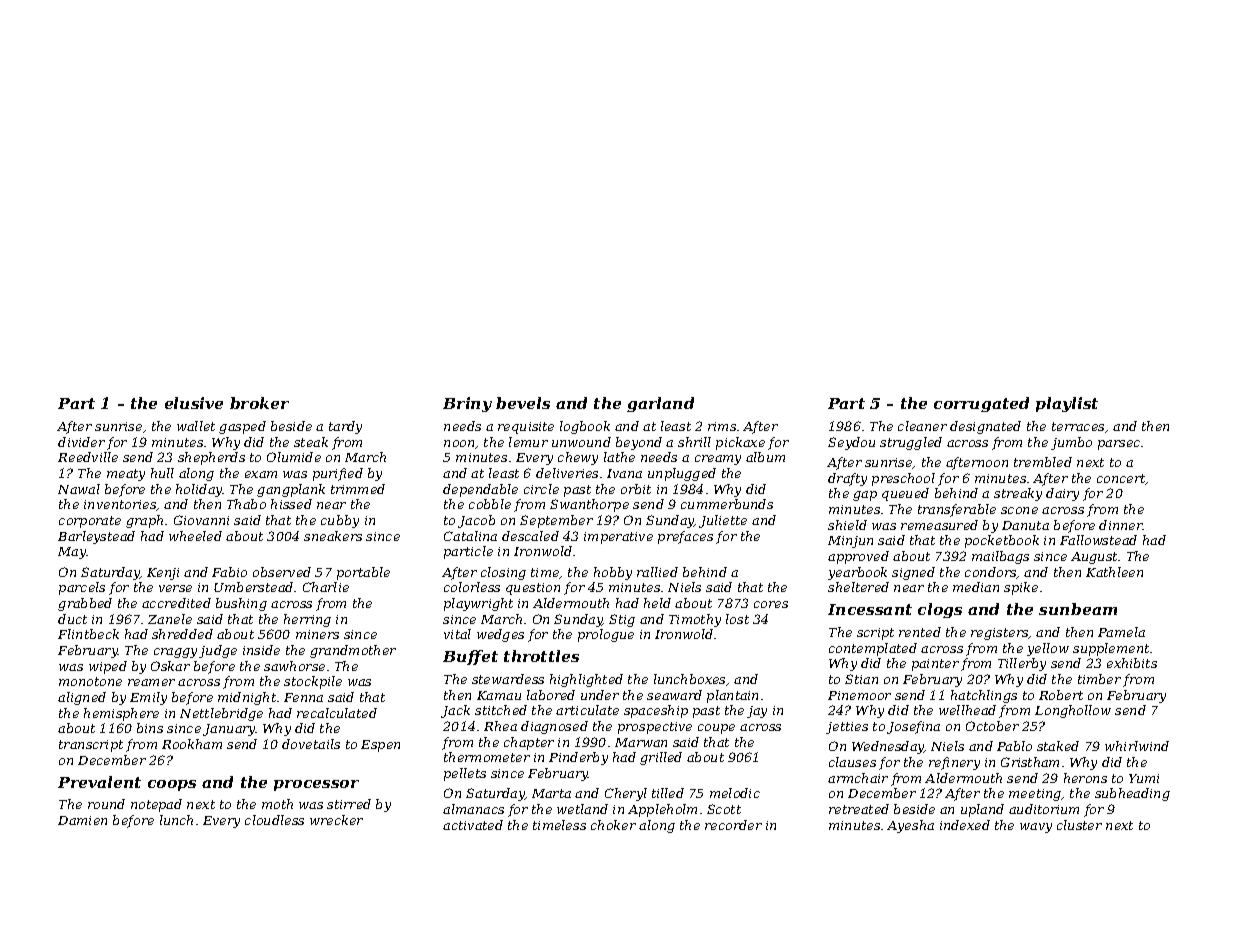  I want to click on garland, so click(660, 404).
